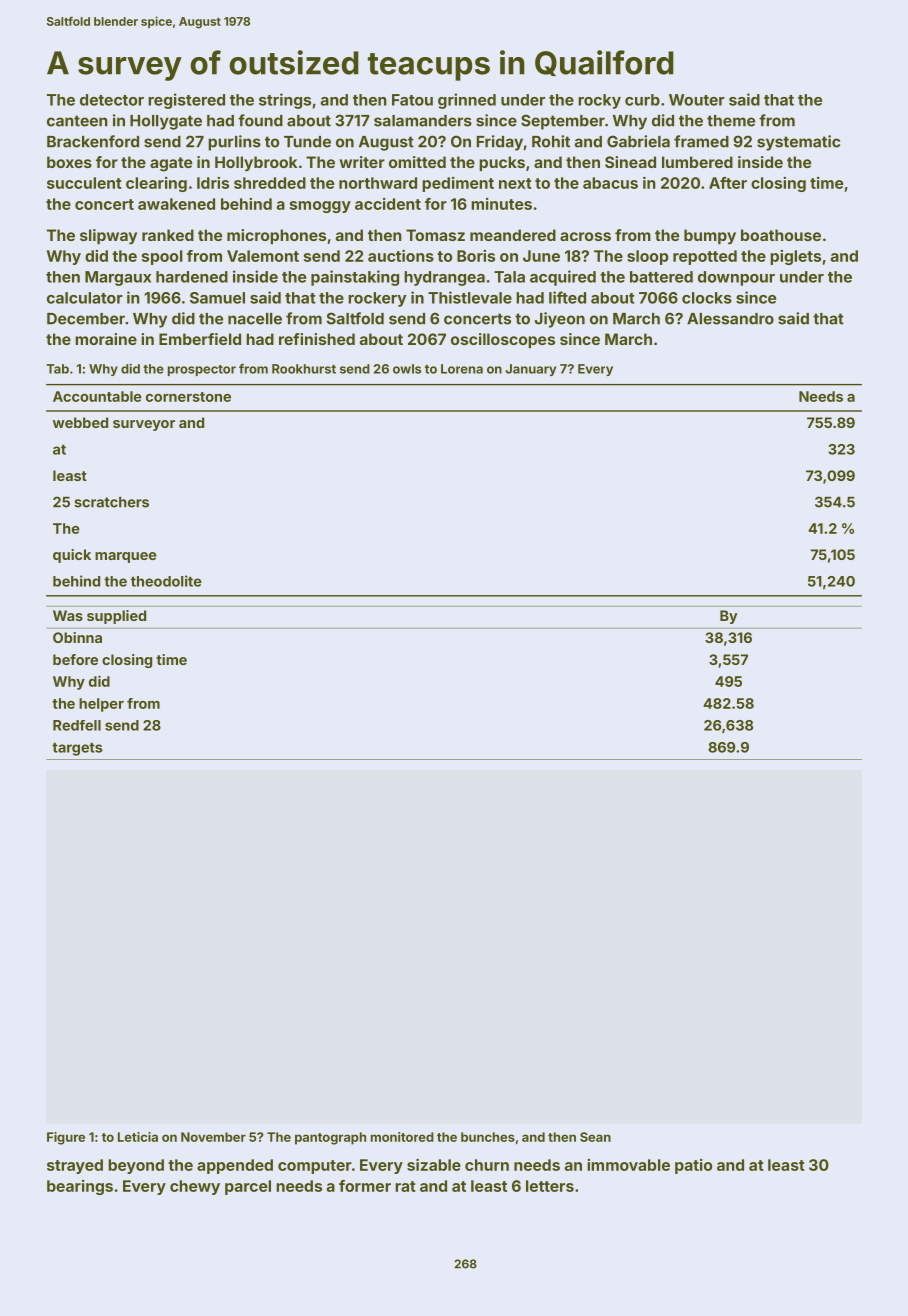  Describe the element at coordinates (101, 705) in the page. I see `helper` at that location.
